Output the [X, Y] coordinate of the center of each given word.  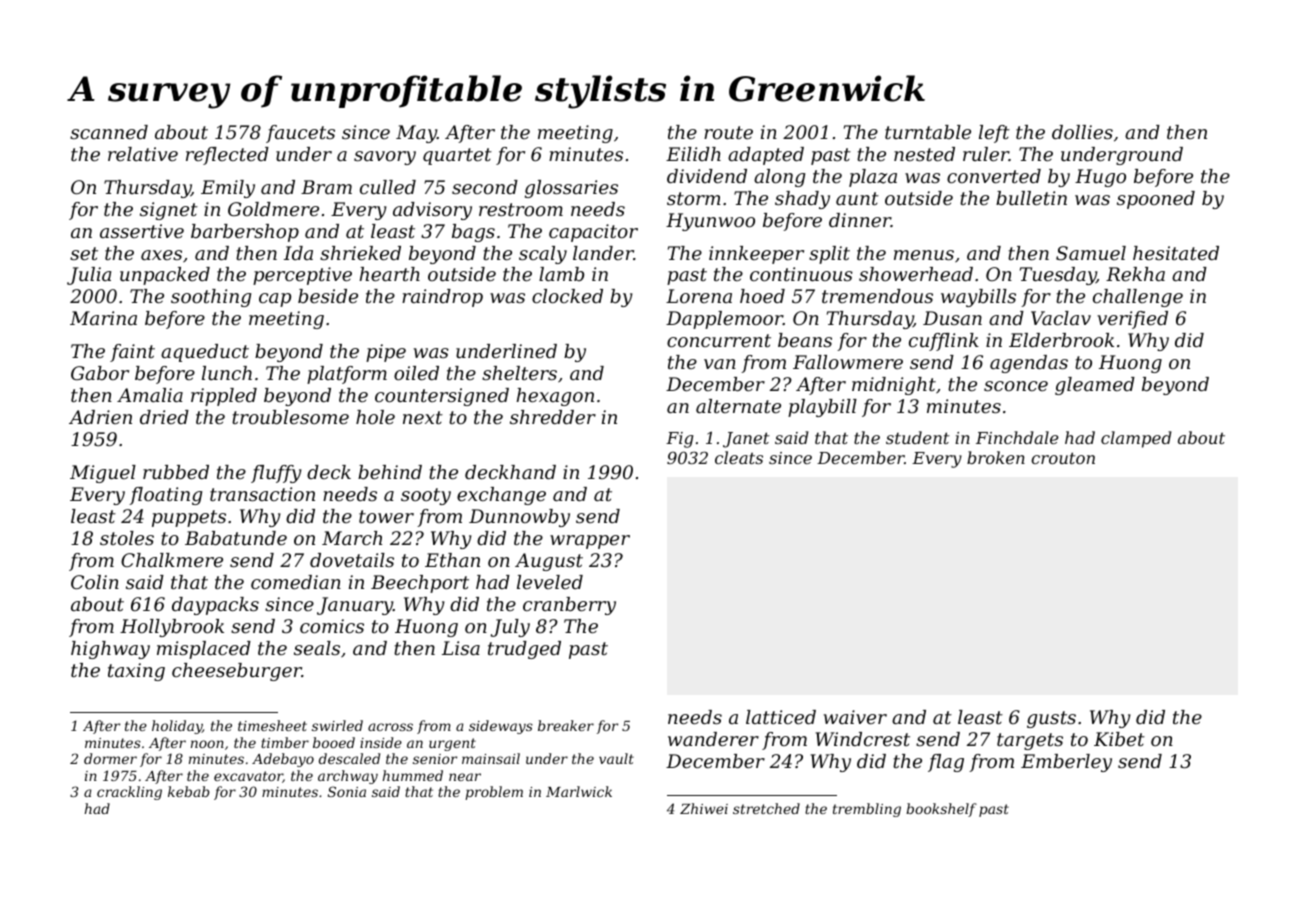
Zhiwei [704, 808]
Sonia [347, 791]
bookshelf [941, 810]
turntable [928, 132]
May [416, 134]
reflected [227, 156]
